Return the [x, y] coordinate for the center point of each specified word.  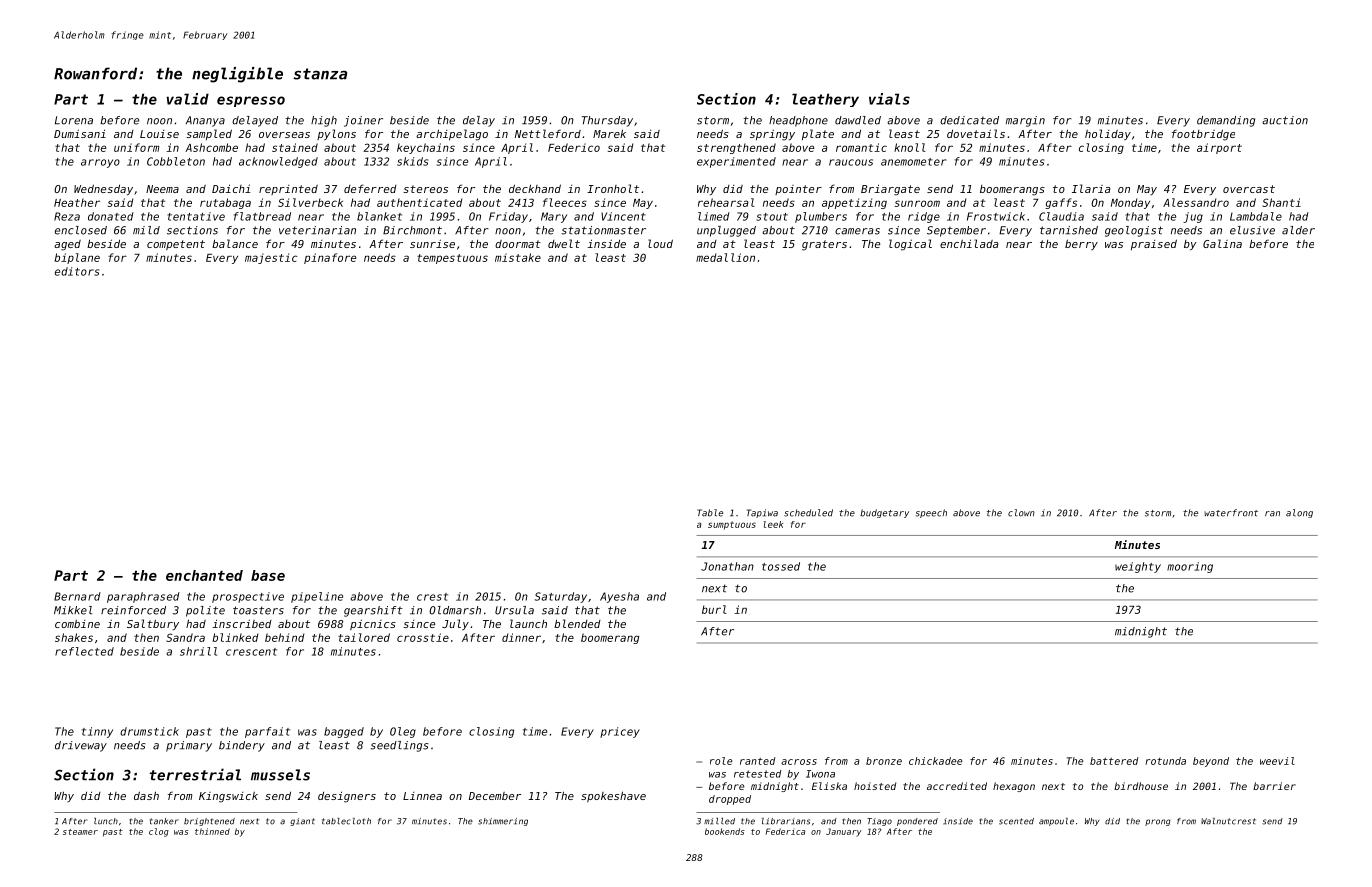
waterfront [1231, 513]
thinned [212, 831]
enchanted [204, 575]
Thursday [607, 121]
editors [77, 271]
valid [188, 99]
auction [1285, 120]
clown [1021, 513]
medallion [725, 257]
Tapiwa [762, 513]
